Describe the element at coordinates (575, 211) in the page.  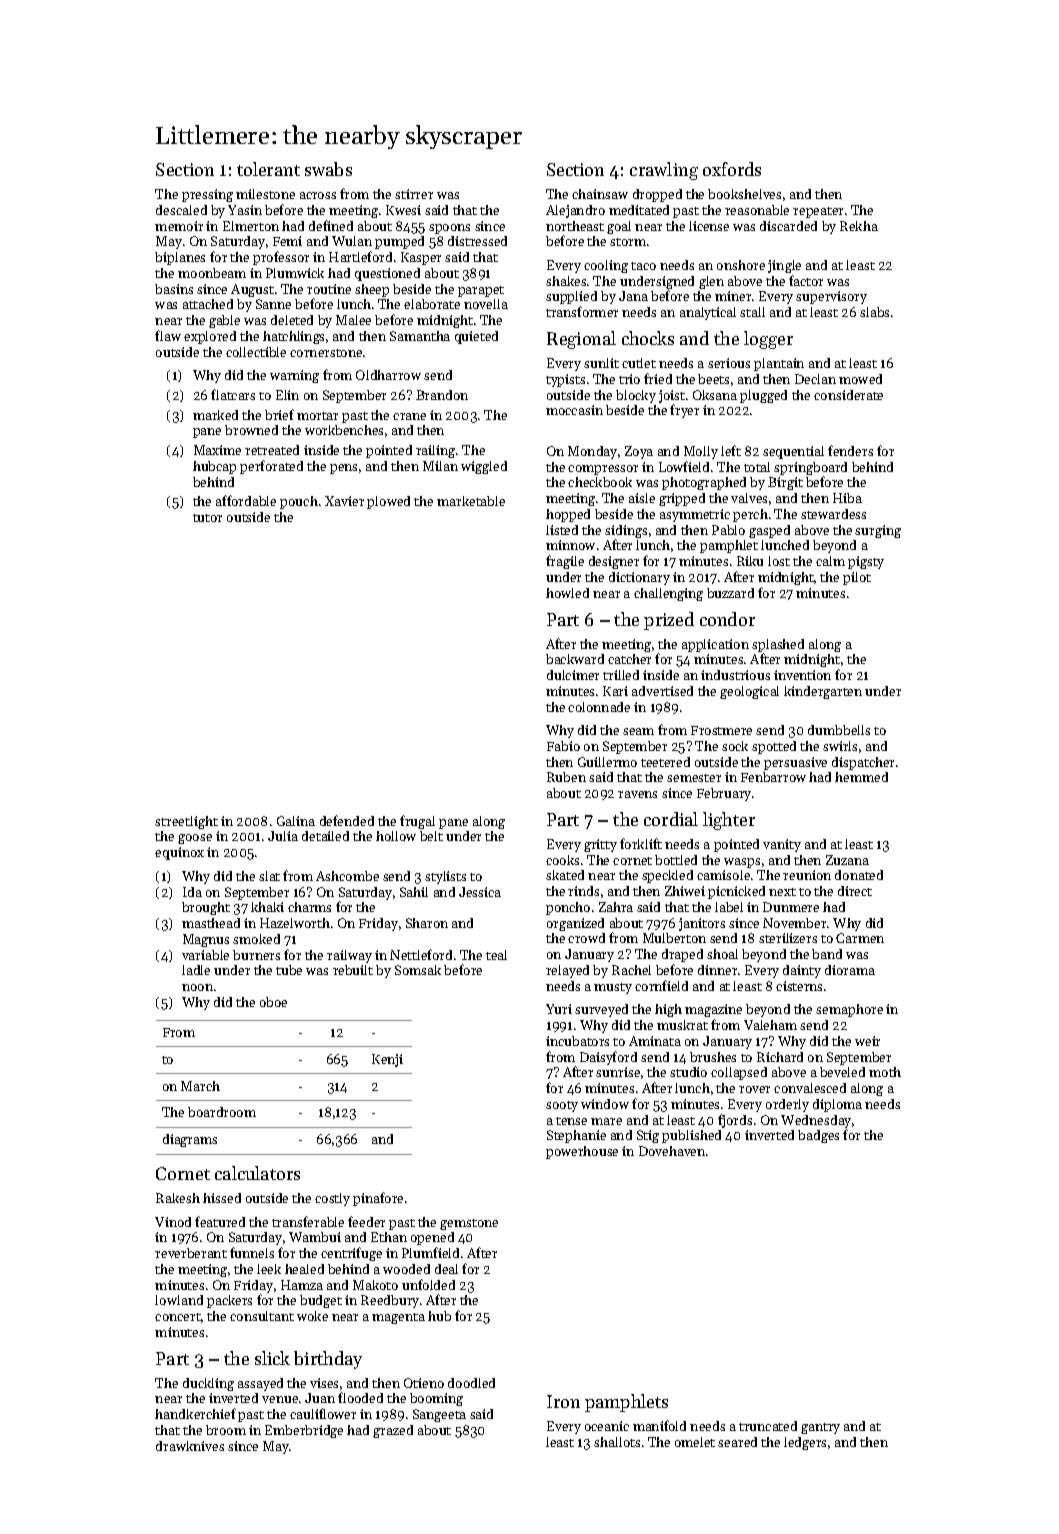
I see `Alejandro` at that location.
